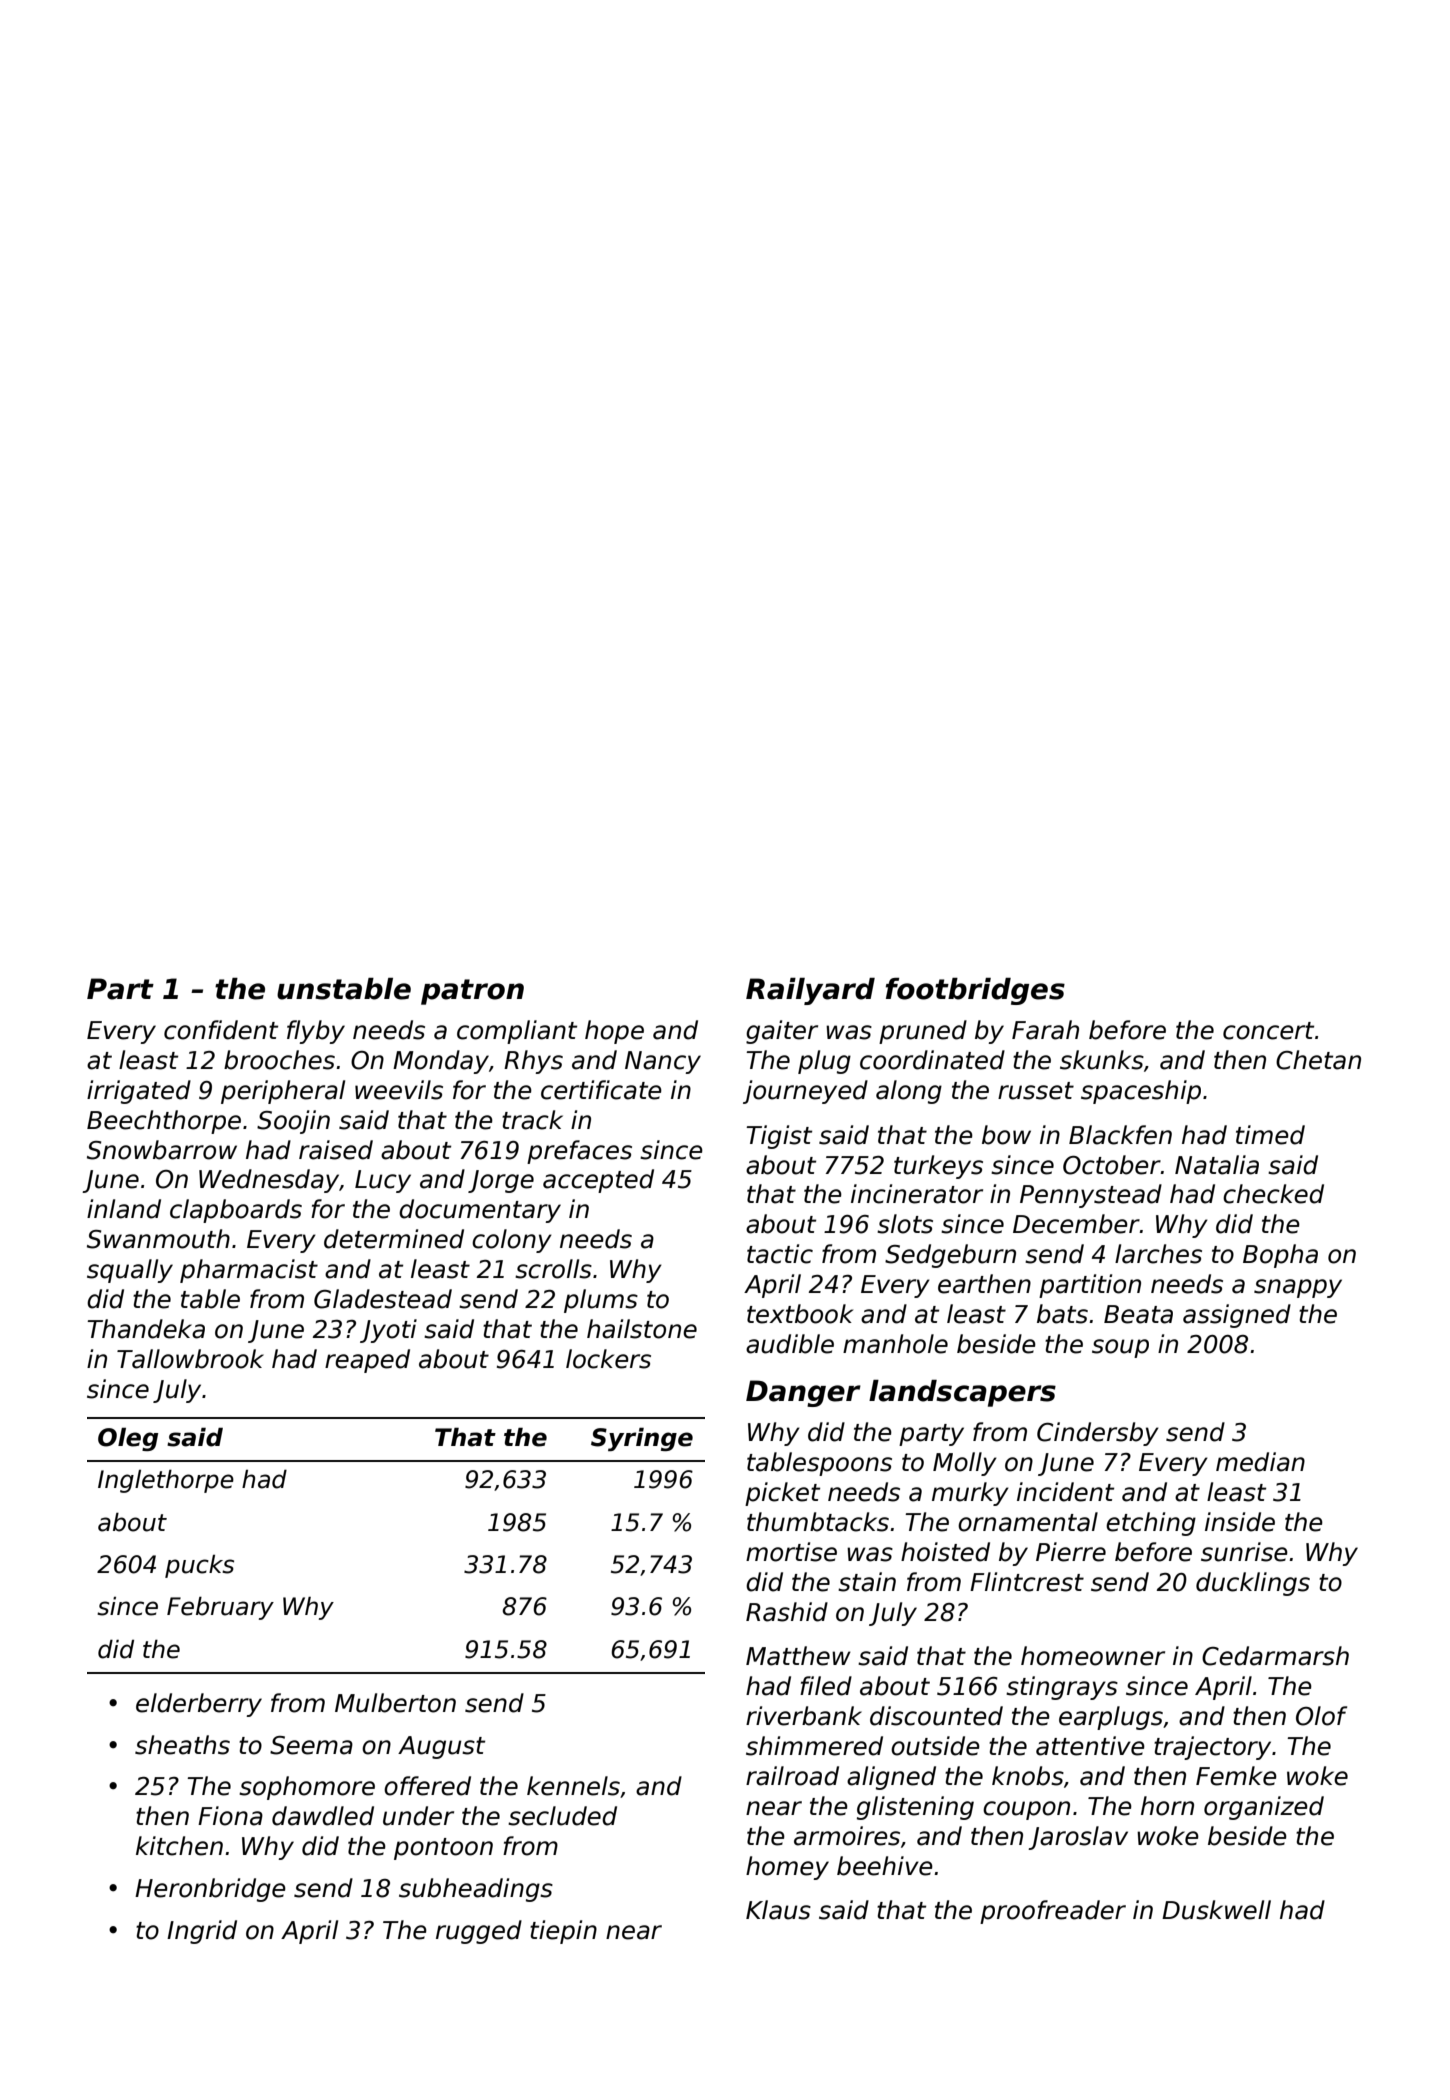 The width and height of the screenshot is (1450, 2100). What do you see at coordinates (472, 992) in the screenshot?
I see `patron` at bounding box center [472, 992].
